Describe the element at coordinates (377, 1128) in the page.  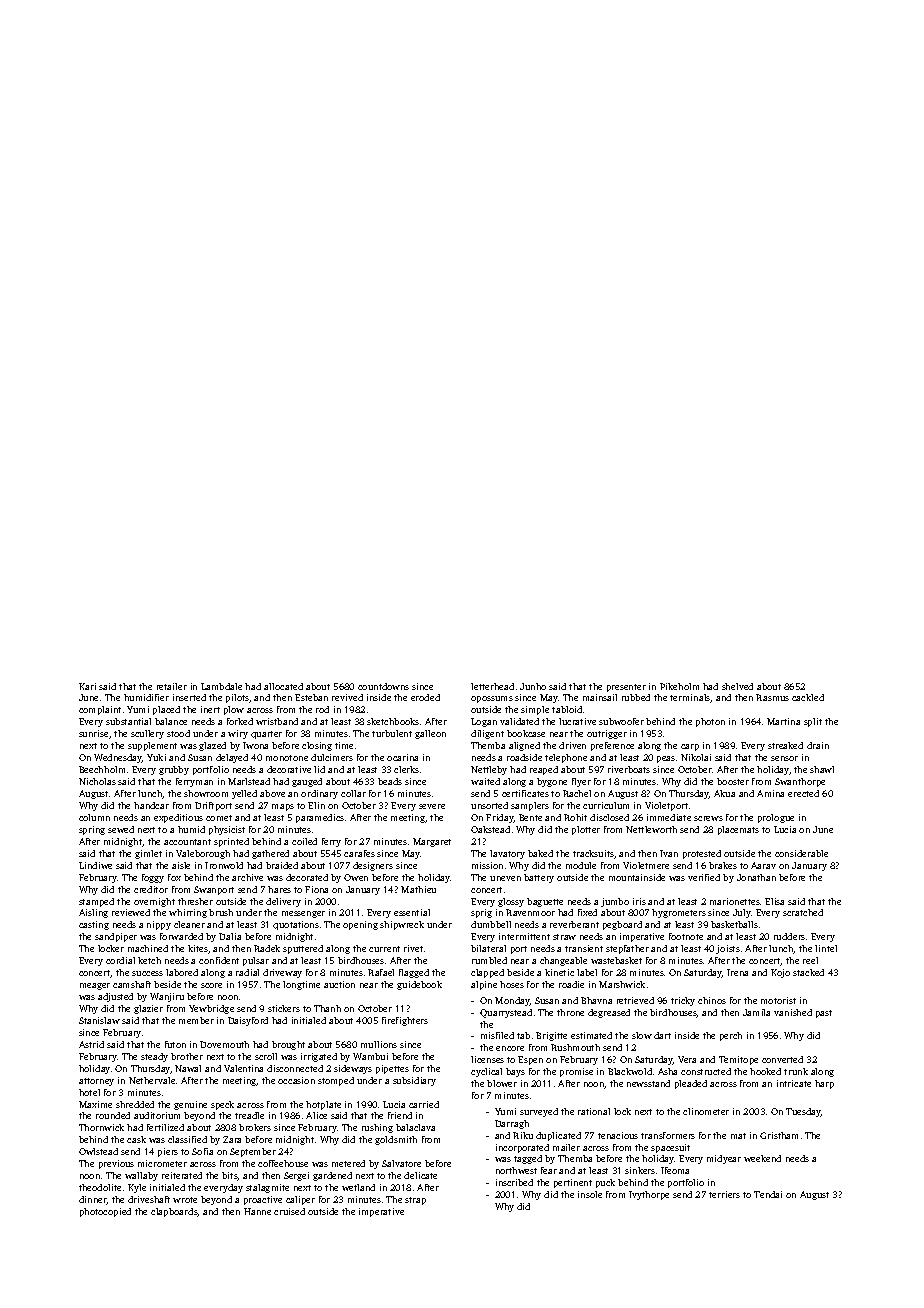
I see `rushing` at that location.
